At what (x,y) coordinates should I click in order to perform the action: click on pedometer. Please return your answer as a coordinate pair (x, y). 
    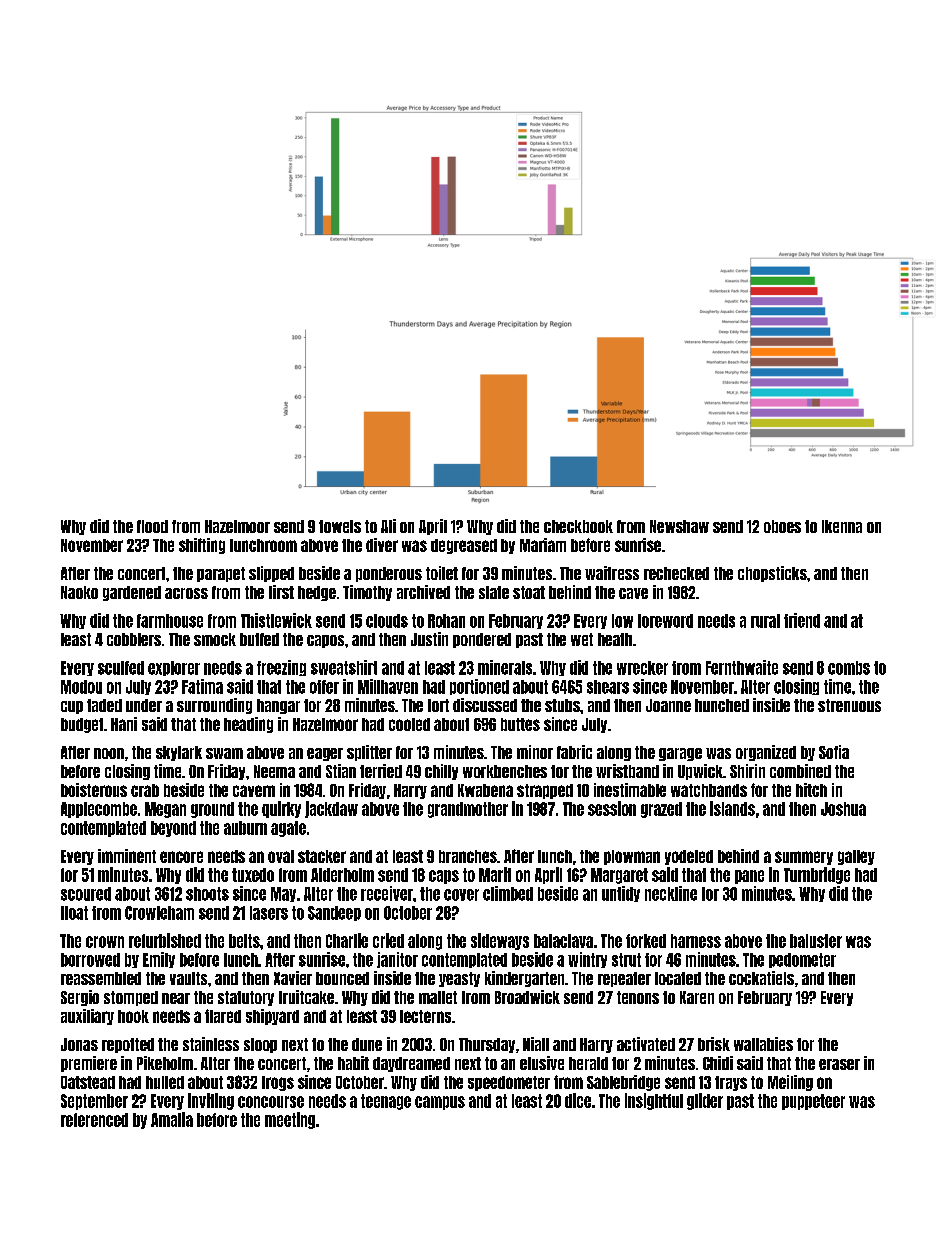
    Looking at the image, I should click on (802, 960).
